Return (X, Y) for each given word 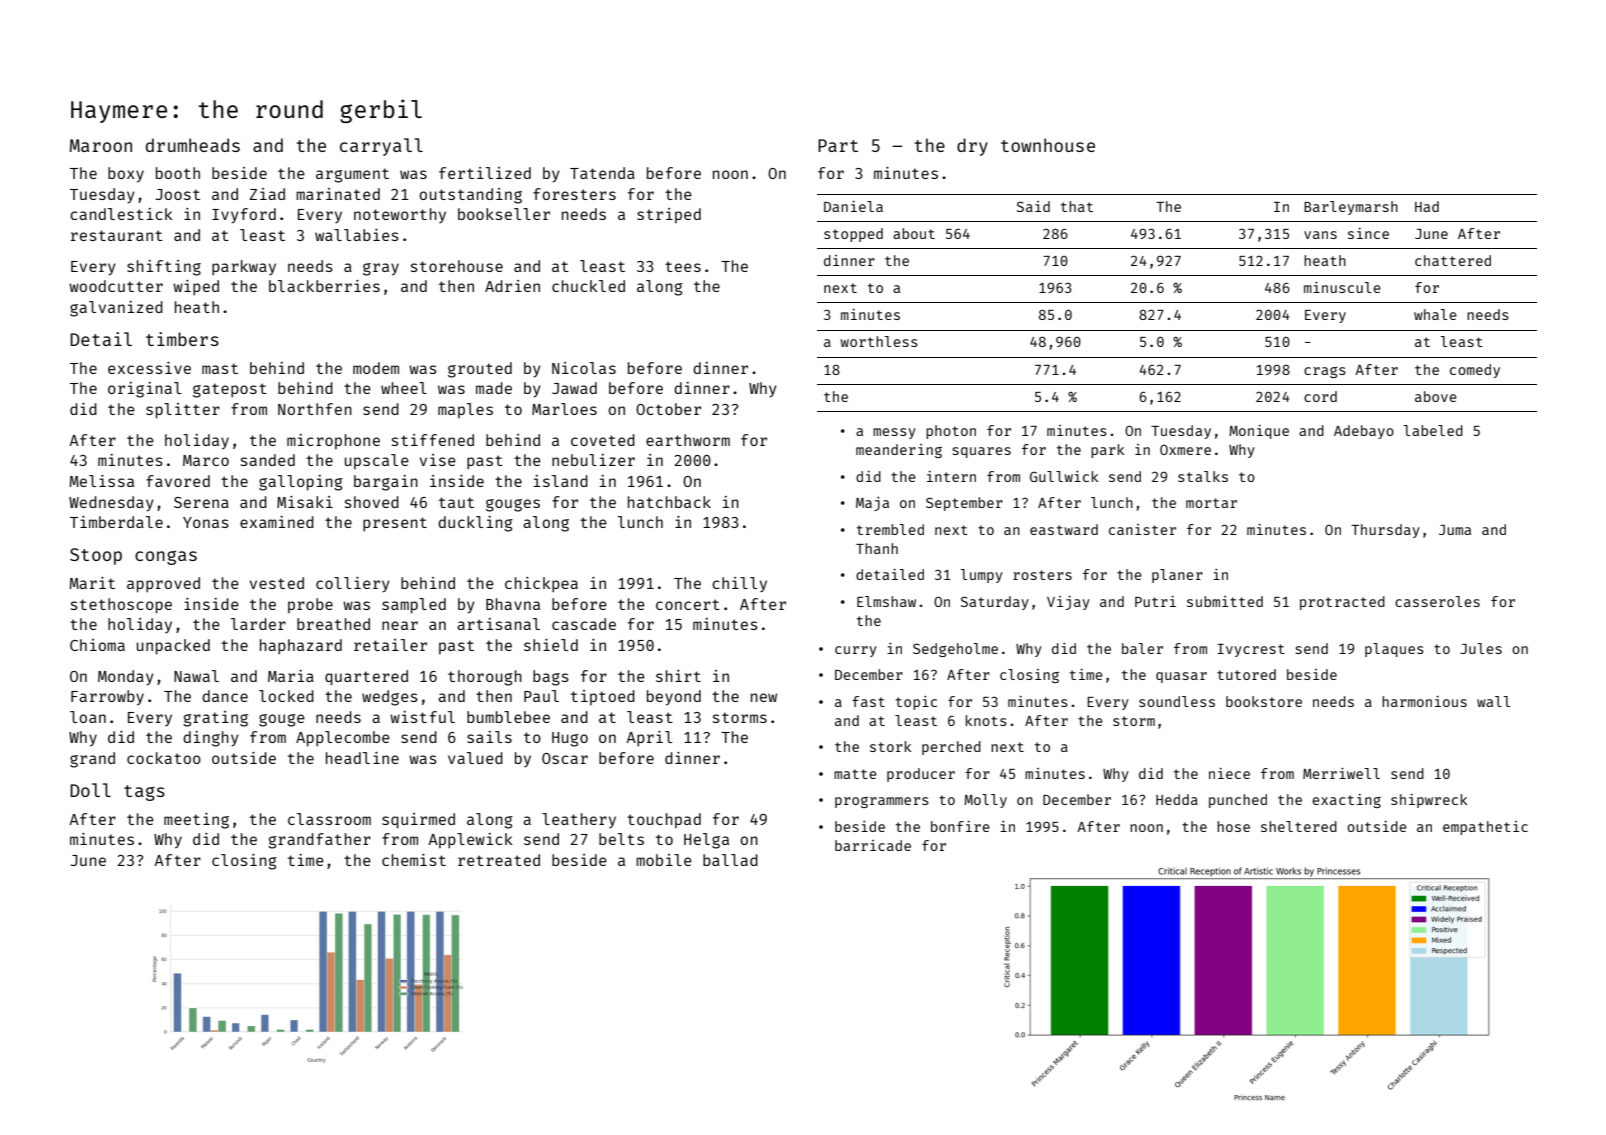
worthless (879, 341)
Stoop (96, 556)
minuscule (1342, 287)
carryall (381, 147)
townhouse (1048, 145)
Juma (1455, 530)
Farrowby (107, 698)
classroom (329, 819)
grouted (480, 370)
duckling (475, 524)
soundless (1177, 701)
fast (868, 701)
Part (838, 145)
